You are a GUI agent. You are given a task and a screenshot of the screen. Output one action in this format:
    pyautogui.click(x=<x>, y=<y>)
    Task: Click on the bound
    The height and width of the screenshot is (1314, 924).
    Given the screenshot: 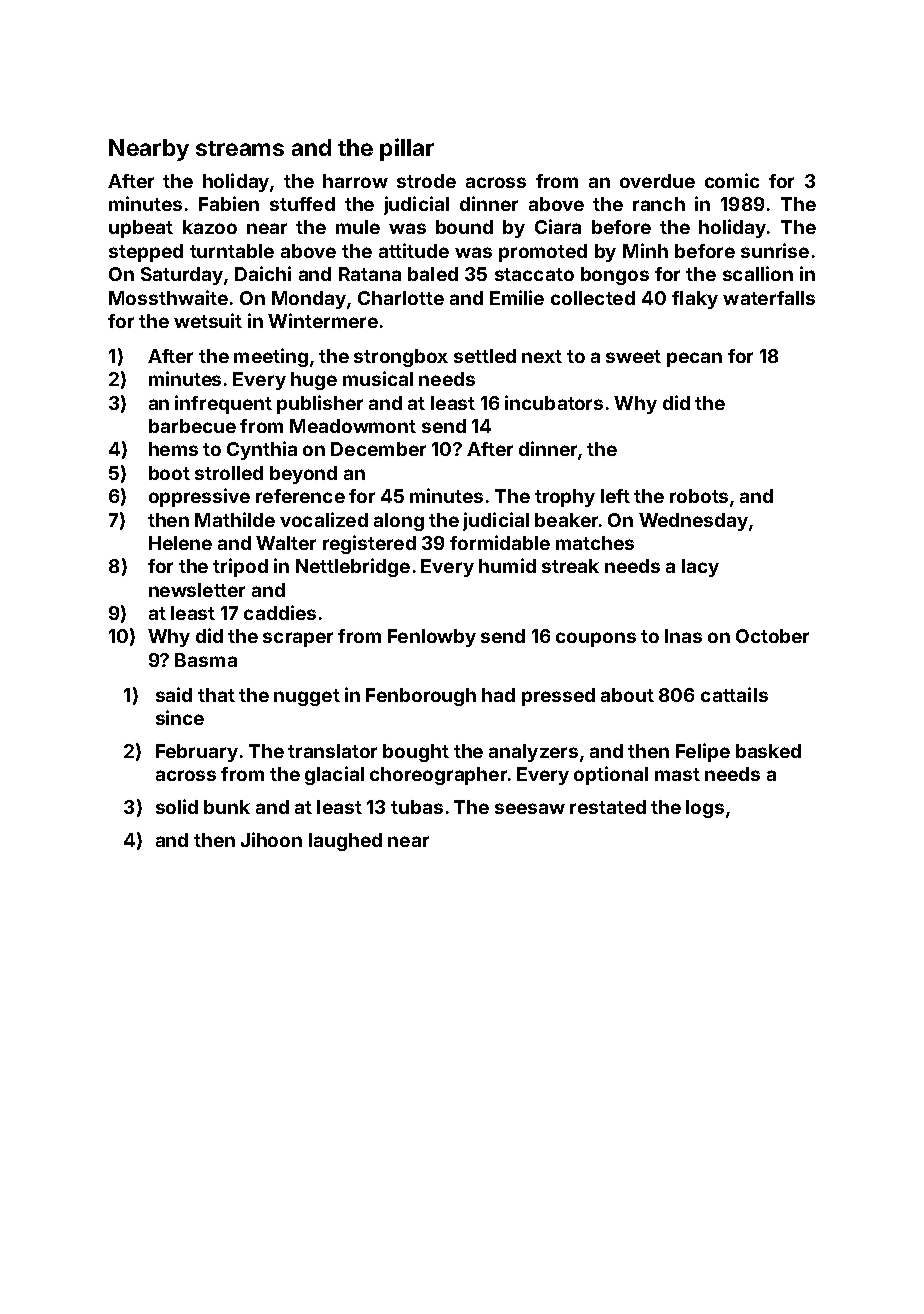 What is the action you would take?
    pyautogui.click(x=464, y=227)
